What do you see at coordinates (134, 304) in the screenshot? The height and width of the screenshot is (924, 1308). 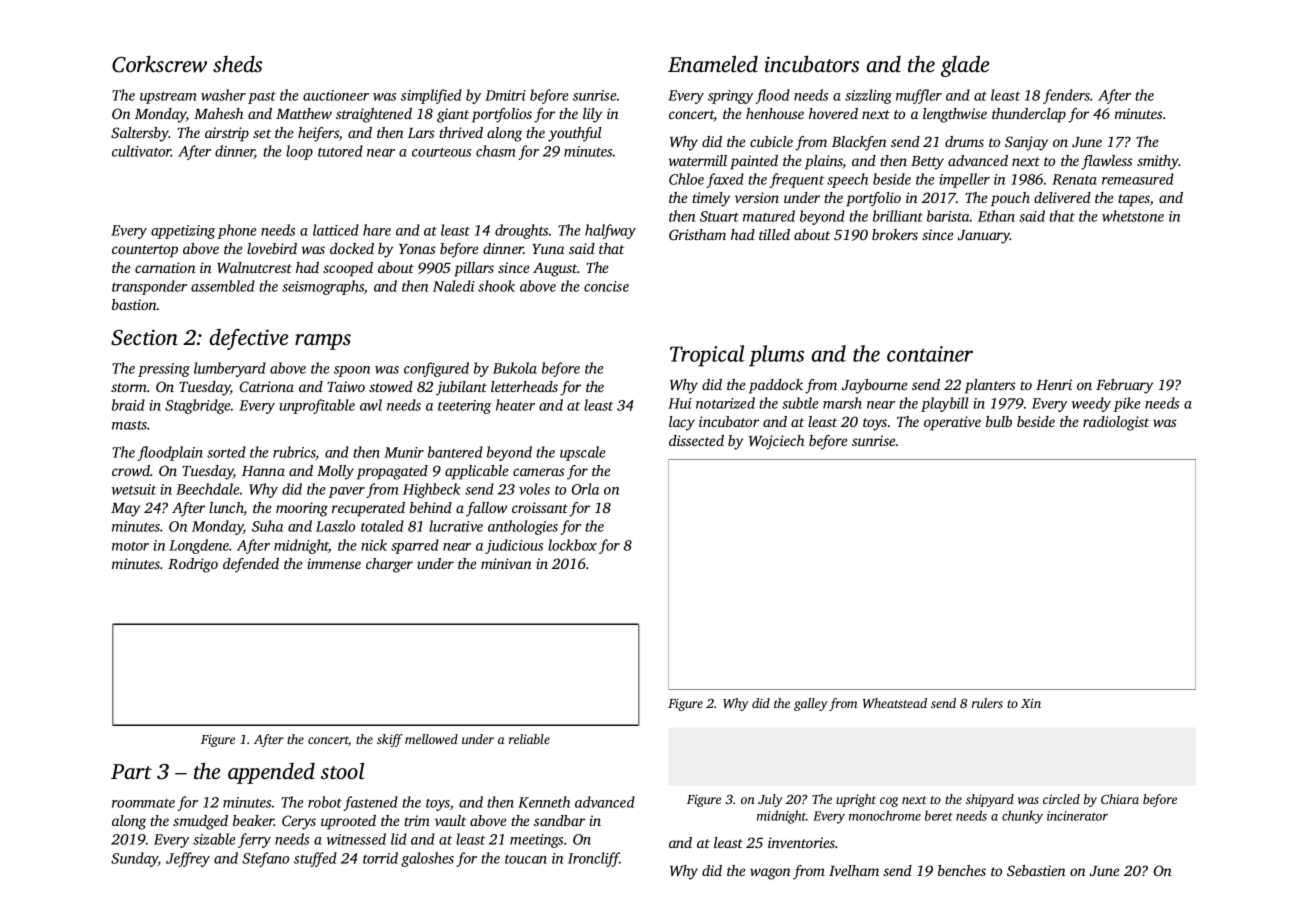 I see `bastion` at bounding box center [134, 304].
